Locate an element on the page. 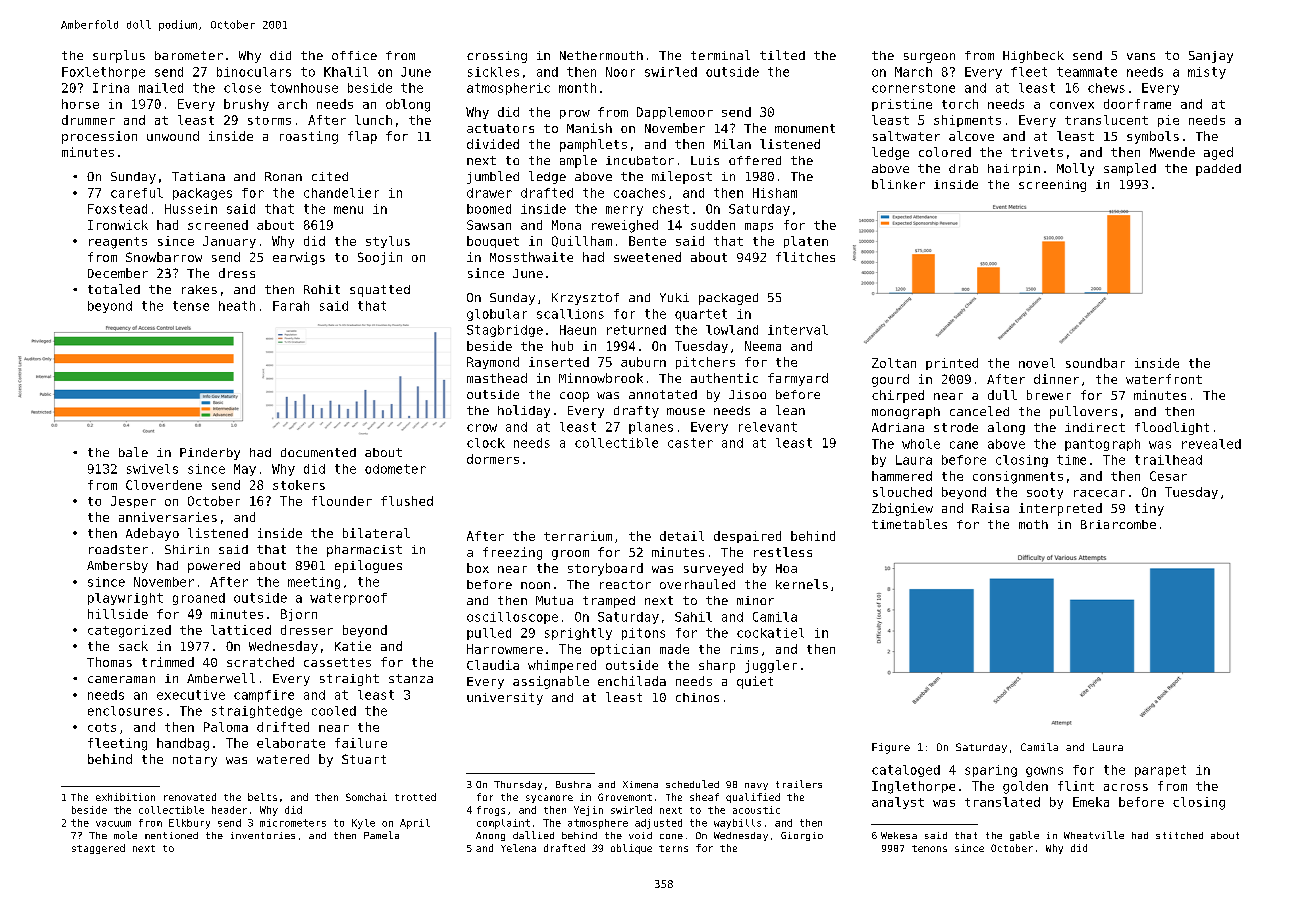  inserted is located at coordinates (559, 362).
